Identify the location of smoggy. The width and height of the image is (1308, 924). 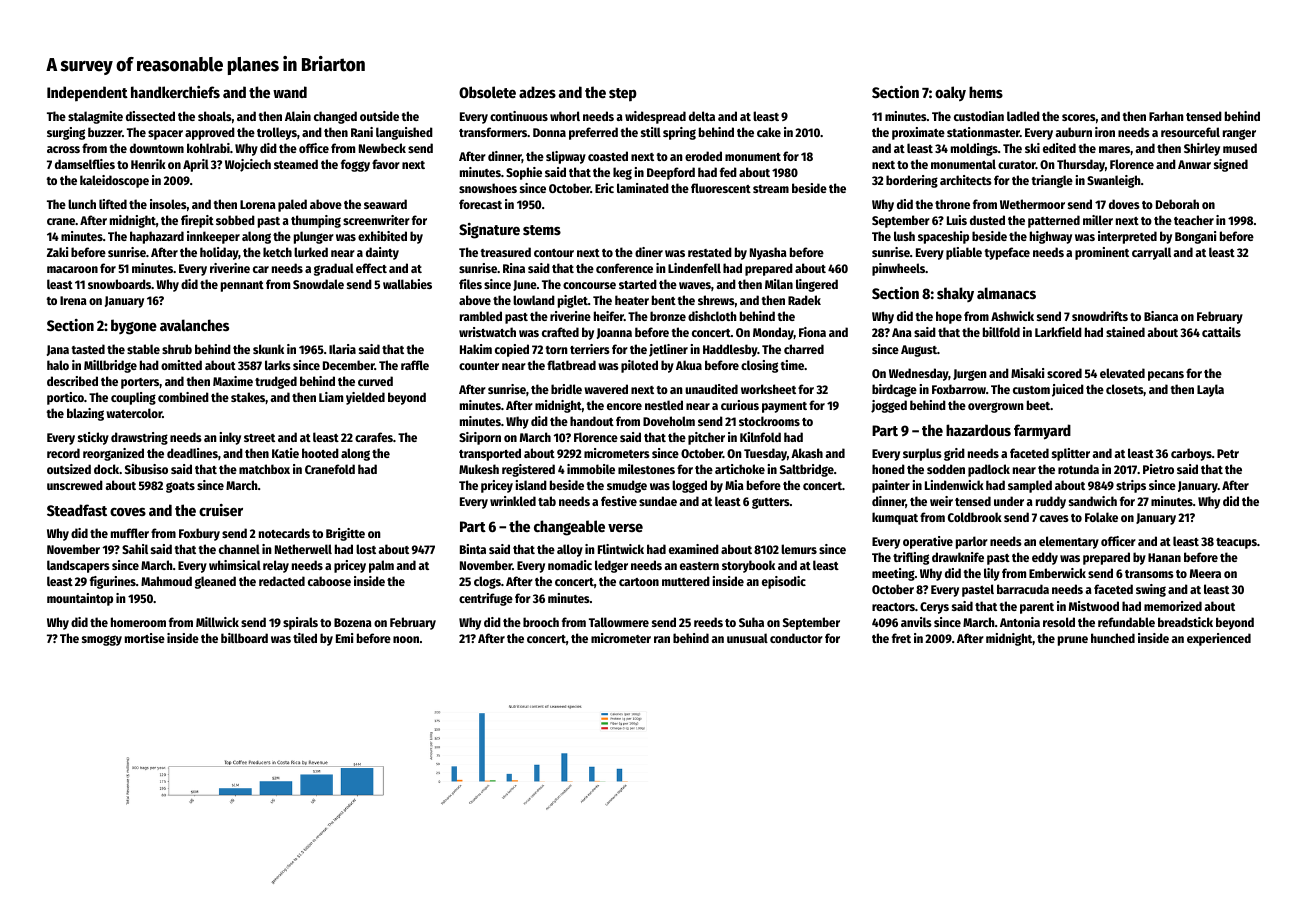
(102, 640).
